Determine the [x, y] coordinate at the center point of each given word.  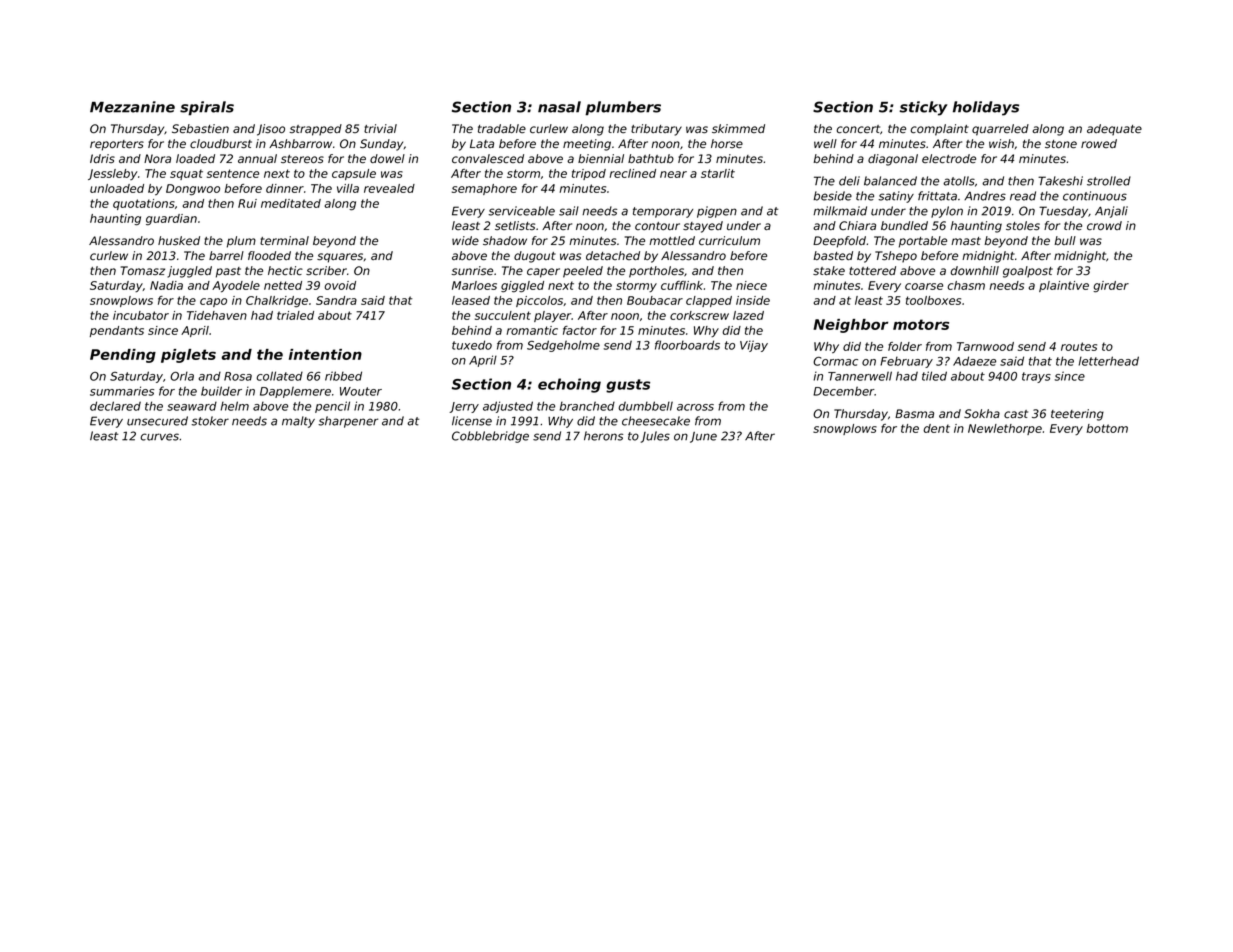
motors [921, 324]
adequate [1114, 130]
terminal [284, 240]
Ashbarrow [300, 143]
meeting [587, 145]
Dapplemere [295, 392]
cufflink [682, 285]
